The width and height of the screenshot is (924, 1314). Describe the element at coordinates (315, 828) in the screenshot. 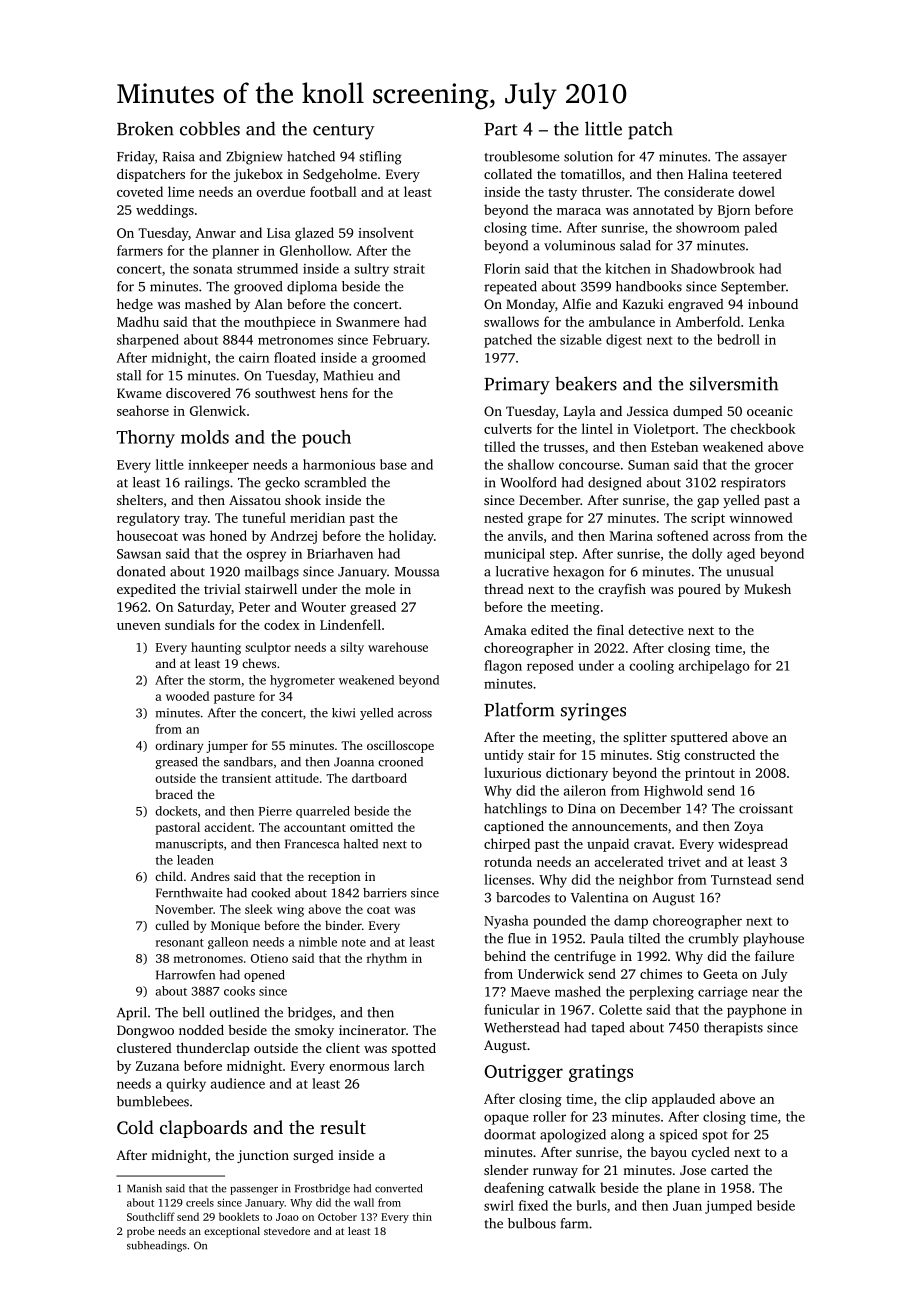

I see `accountant` at that location.
